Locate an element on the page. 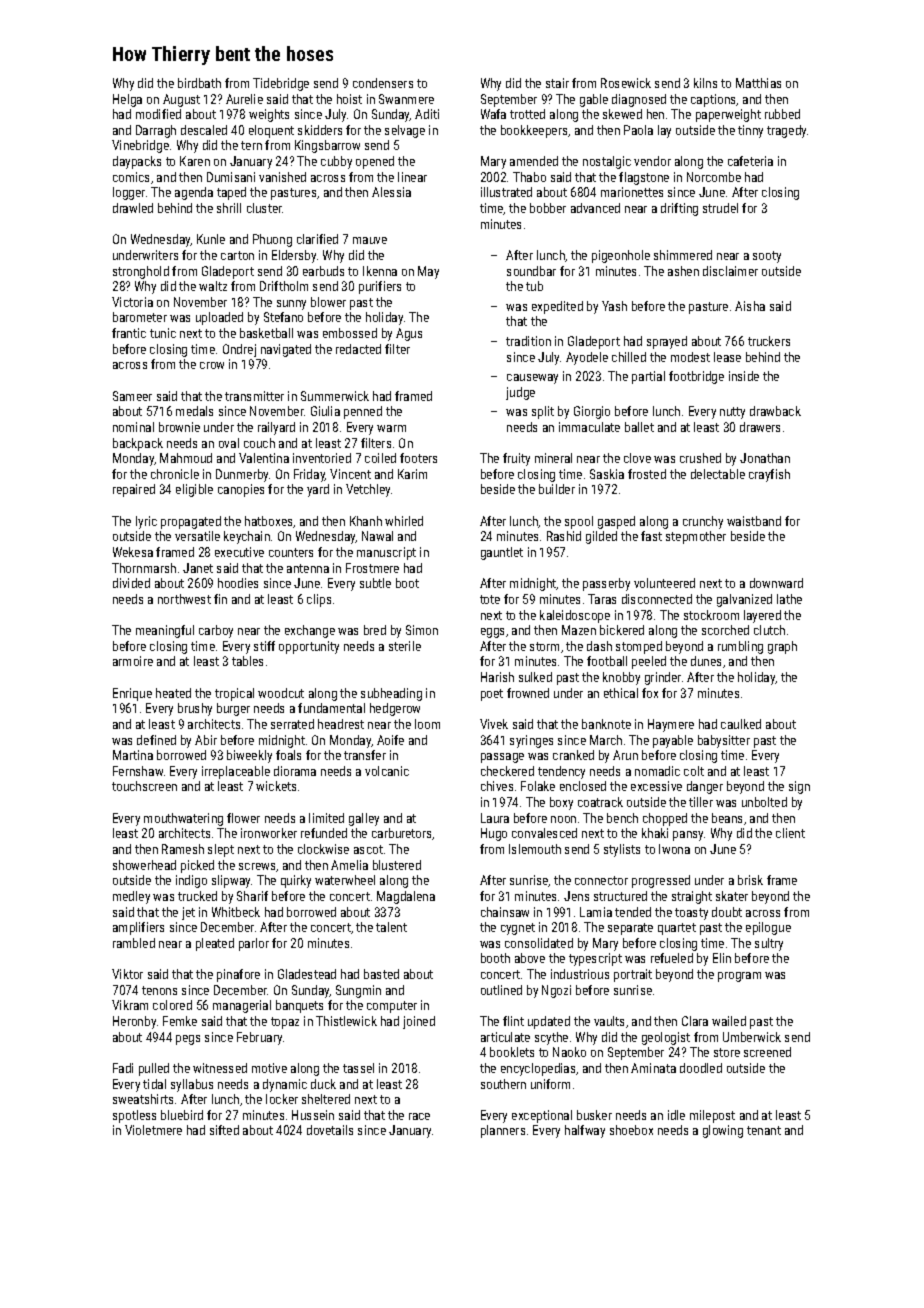 The height and width of the document is (1308, 924). shrill is located at coordinates (229, 208).
